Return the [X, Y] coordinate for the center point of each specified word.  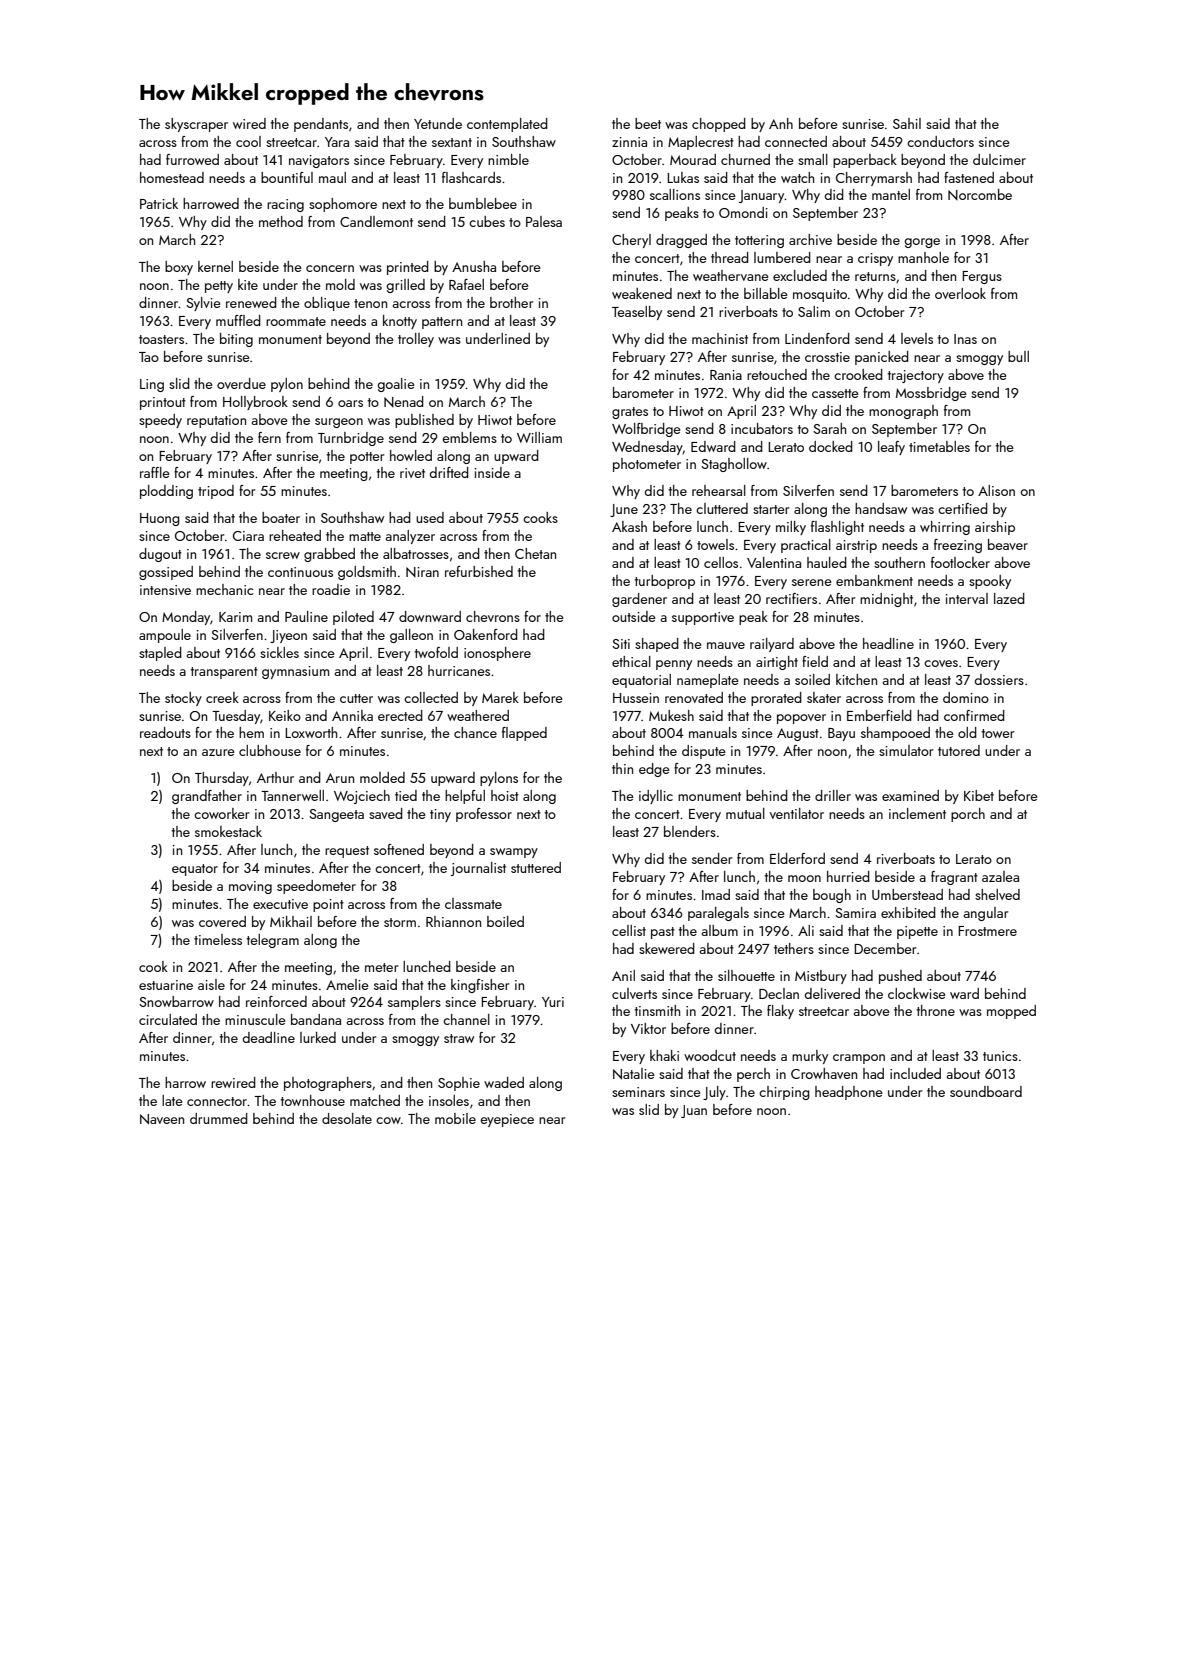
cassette [835, 393]
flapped [524, 734]
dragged [681, 241]
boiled [505, 921]
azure [218, 752]
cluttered [722, 508]
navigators [319, 161]
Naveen [162, 1119]
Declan [779, 993]
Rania [726, 375]
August [798, 734]
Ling [152, 385]
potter [367, 458]
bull [1018, 356]
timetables [939, 446]
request [347, 852]
